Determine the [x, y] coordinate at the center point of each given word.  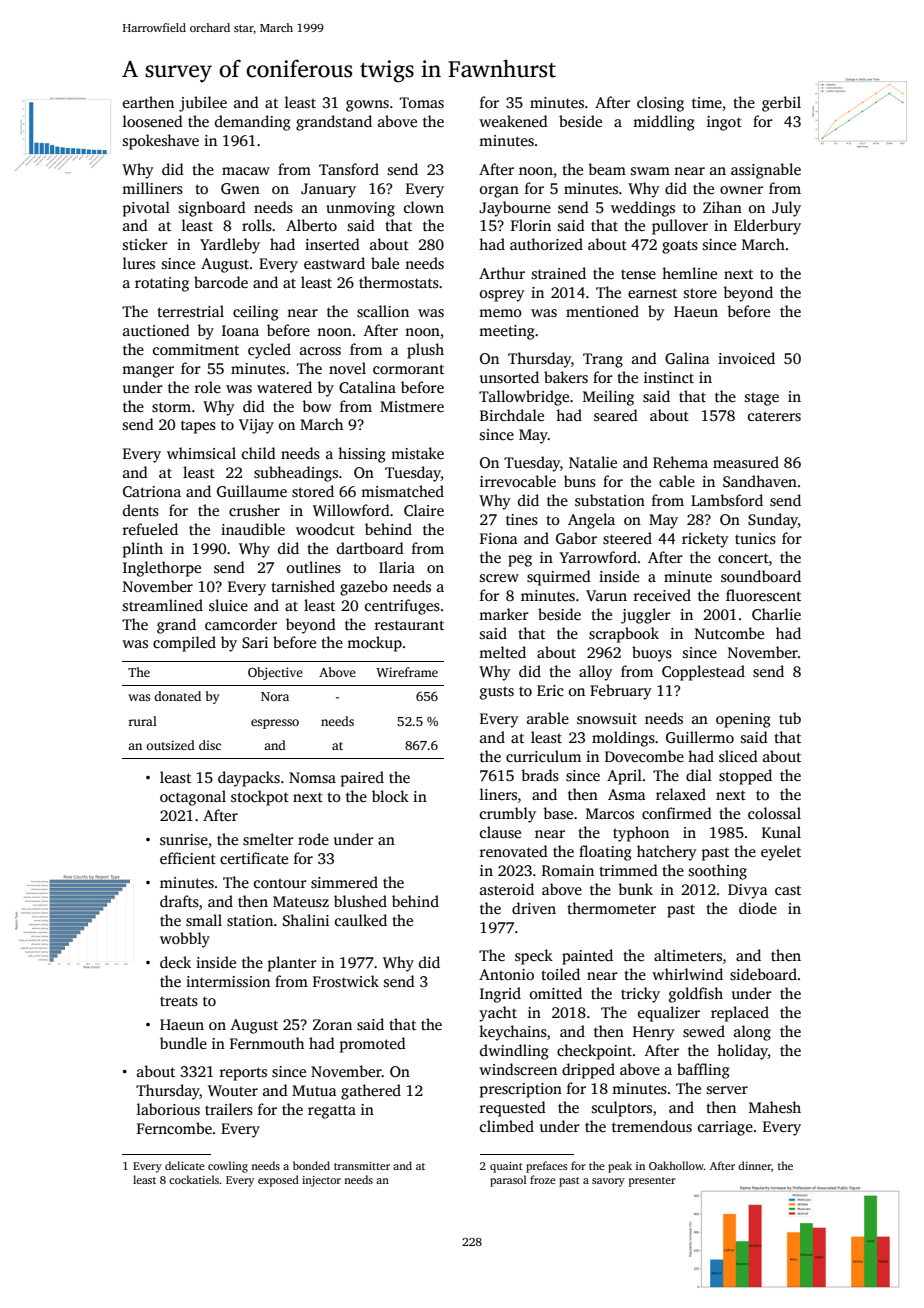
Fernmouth [267, 1043]
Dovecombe [644, 756]
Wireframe [407, 672]
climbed [507, 1126]
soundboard [761, 576]
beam [607, 169]
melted [502, 652]
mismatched [402, 491]
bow [316, 406]
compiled [184, 644]
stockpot [260, 798]
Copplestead [703, 673]
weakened [513, 121]
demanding [253, 123]
